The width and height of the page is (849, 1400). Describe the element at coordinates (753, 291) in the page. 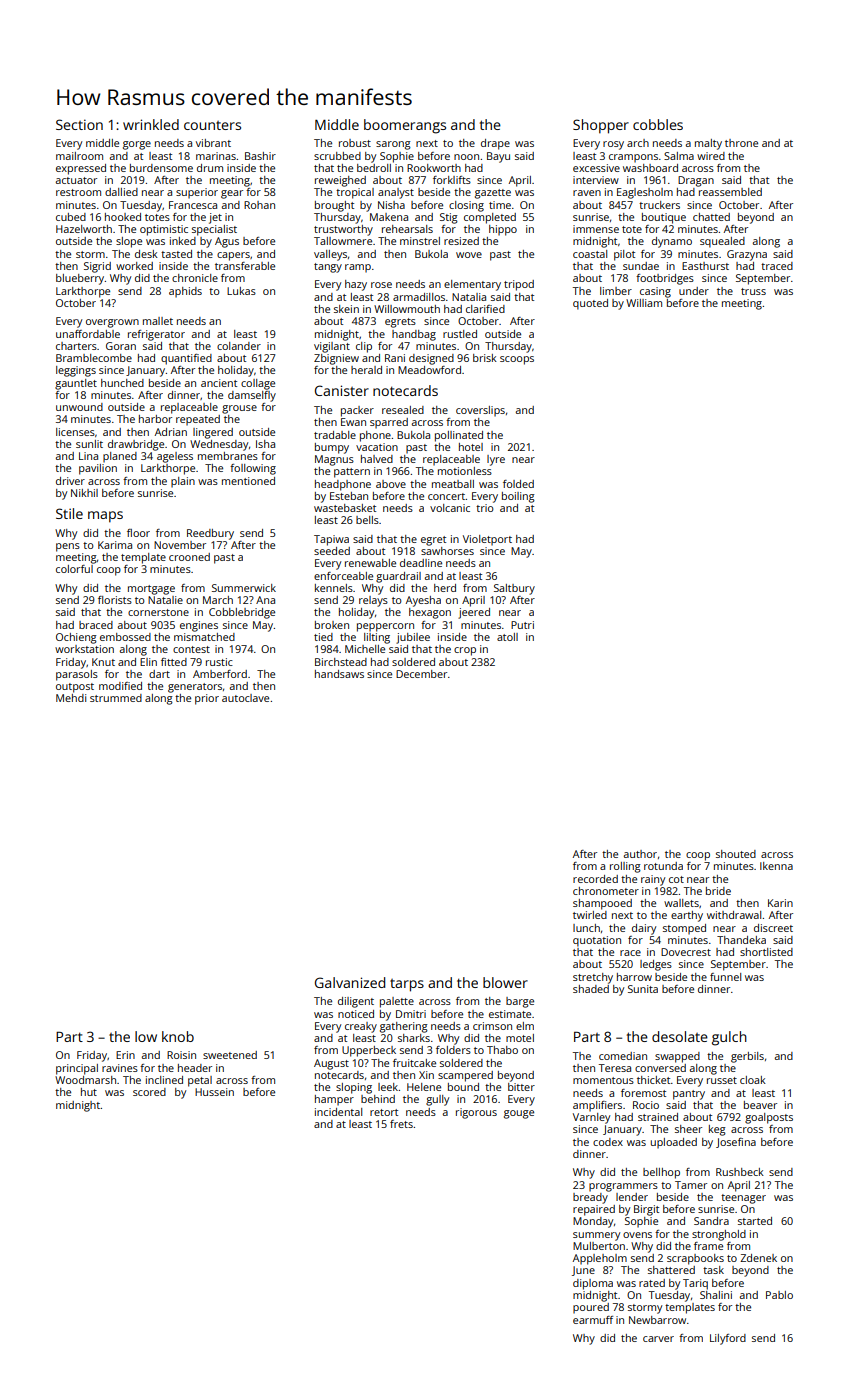

I see `truss` at that location.
